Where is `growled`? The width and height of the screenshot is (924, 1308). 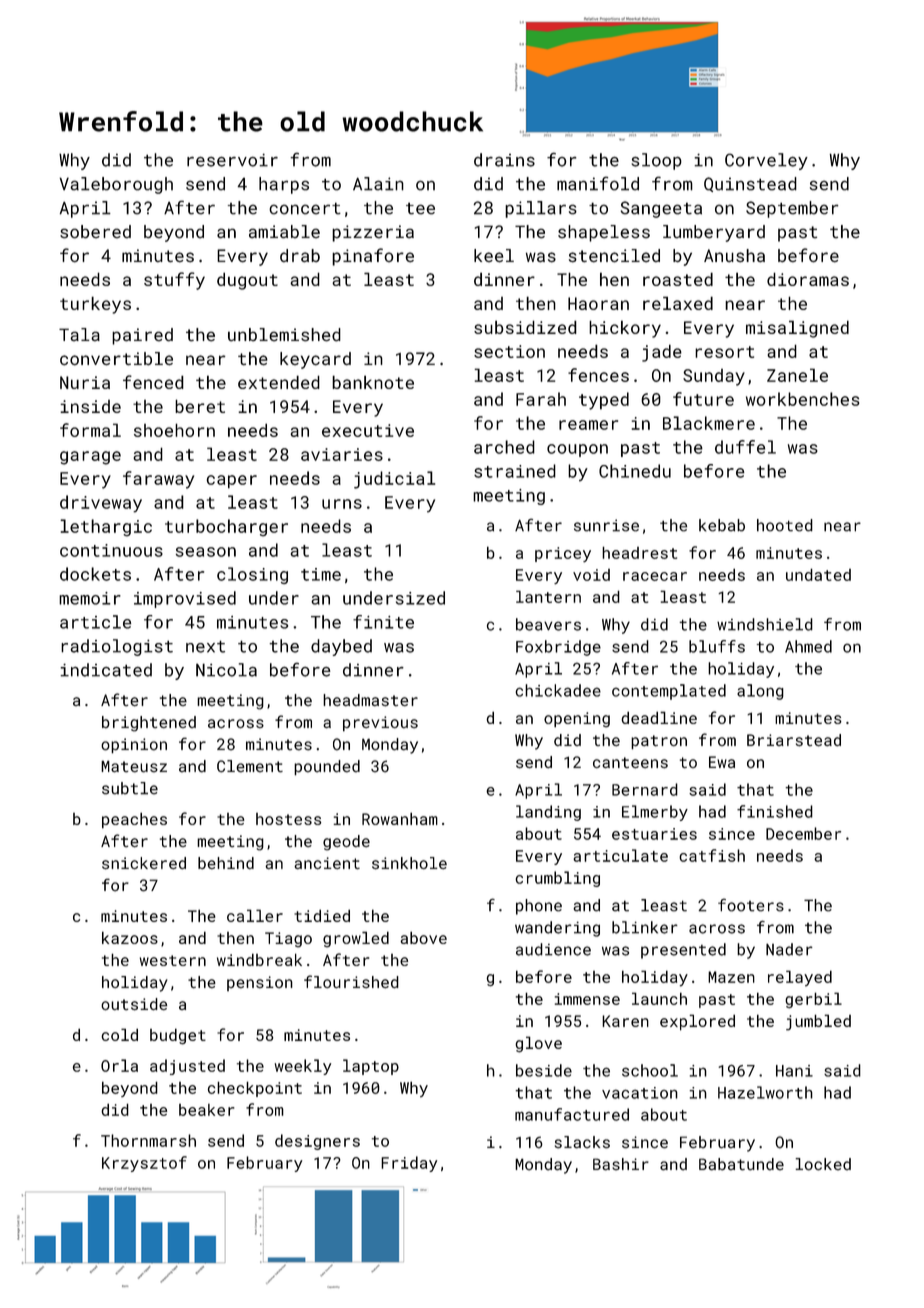 growled is located at coordinates (356, 939).
